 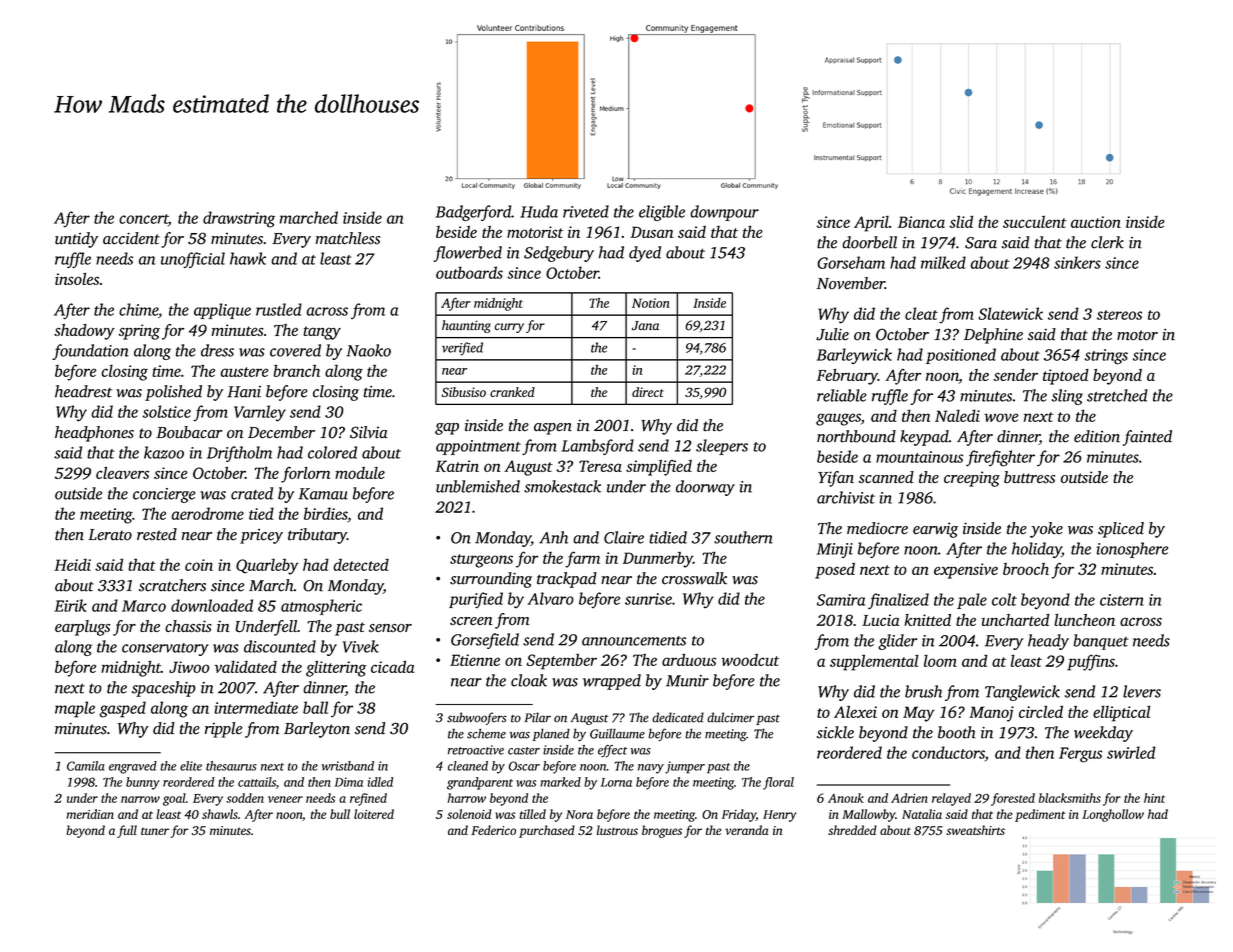 What do you see at coordinates (512, 392) in the document?
I see `cranked` at bounding box center [512, 392].
